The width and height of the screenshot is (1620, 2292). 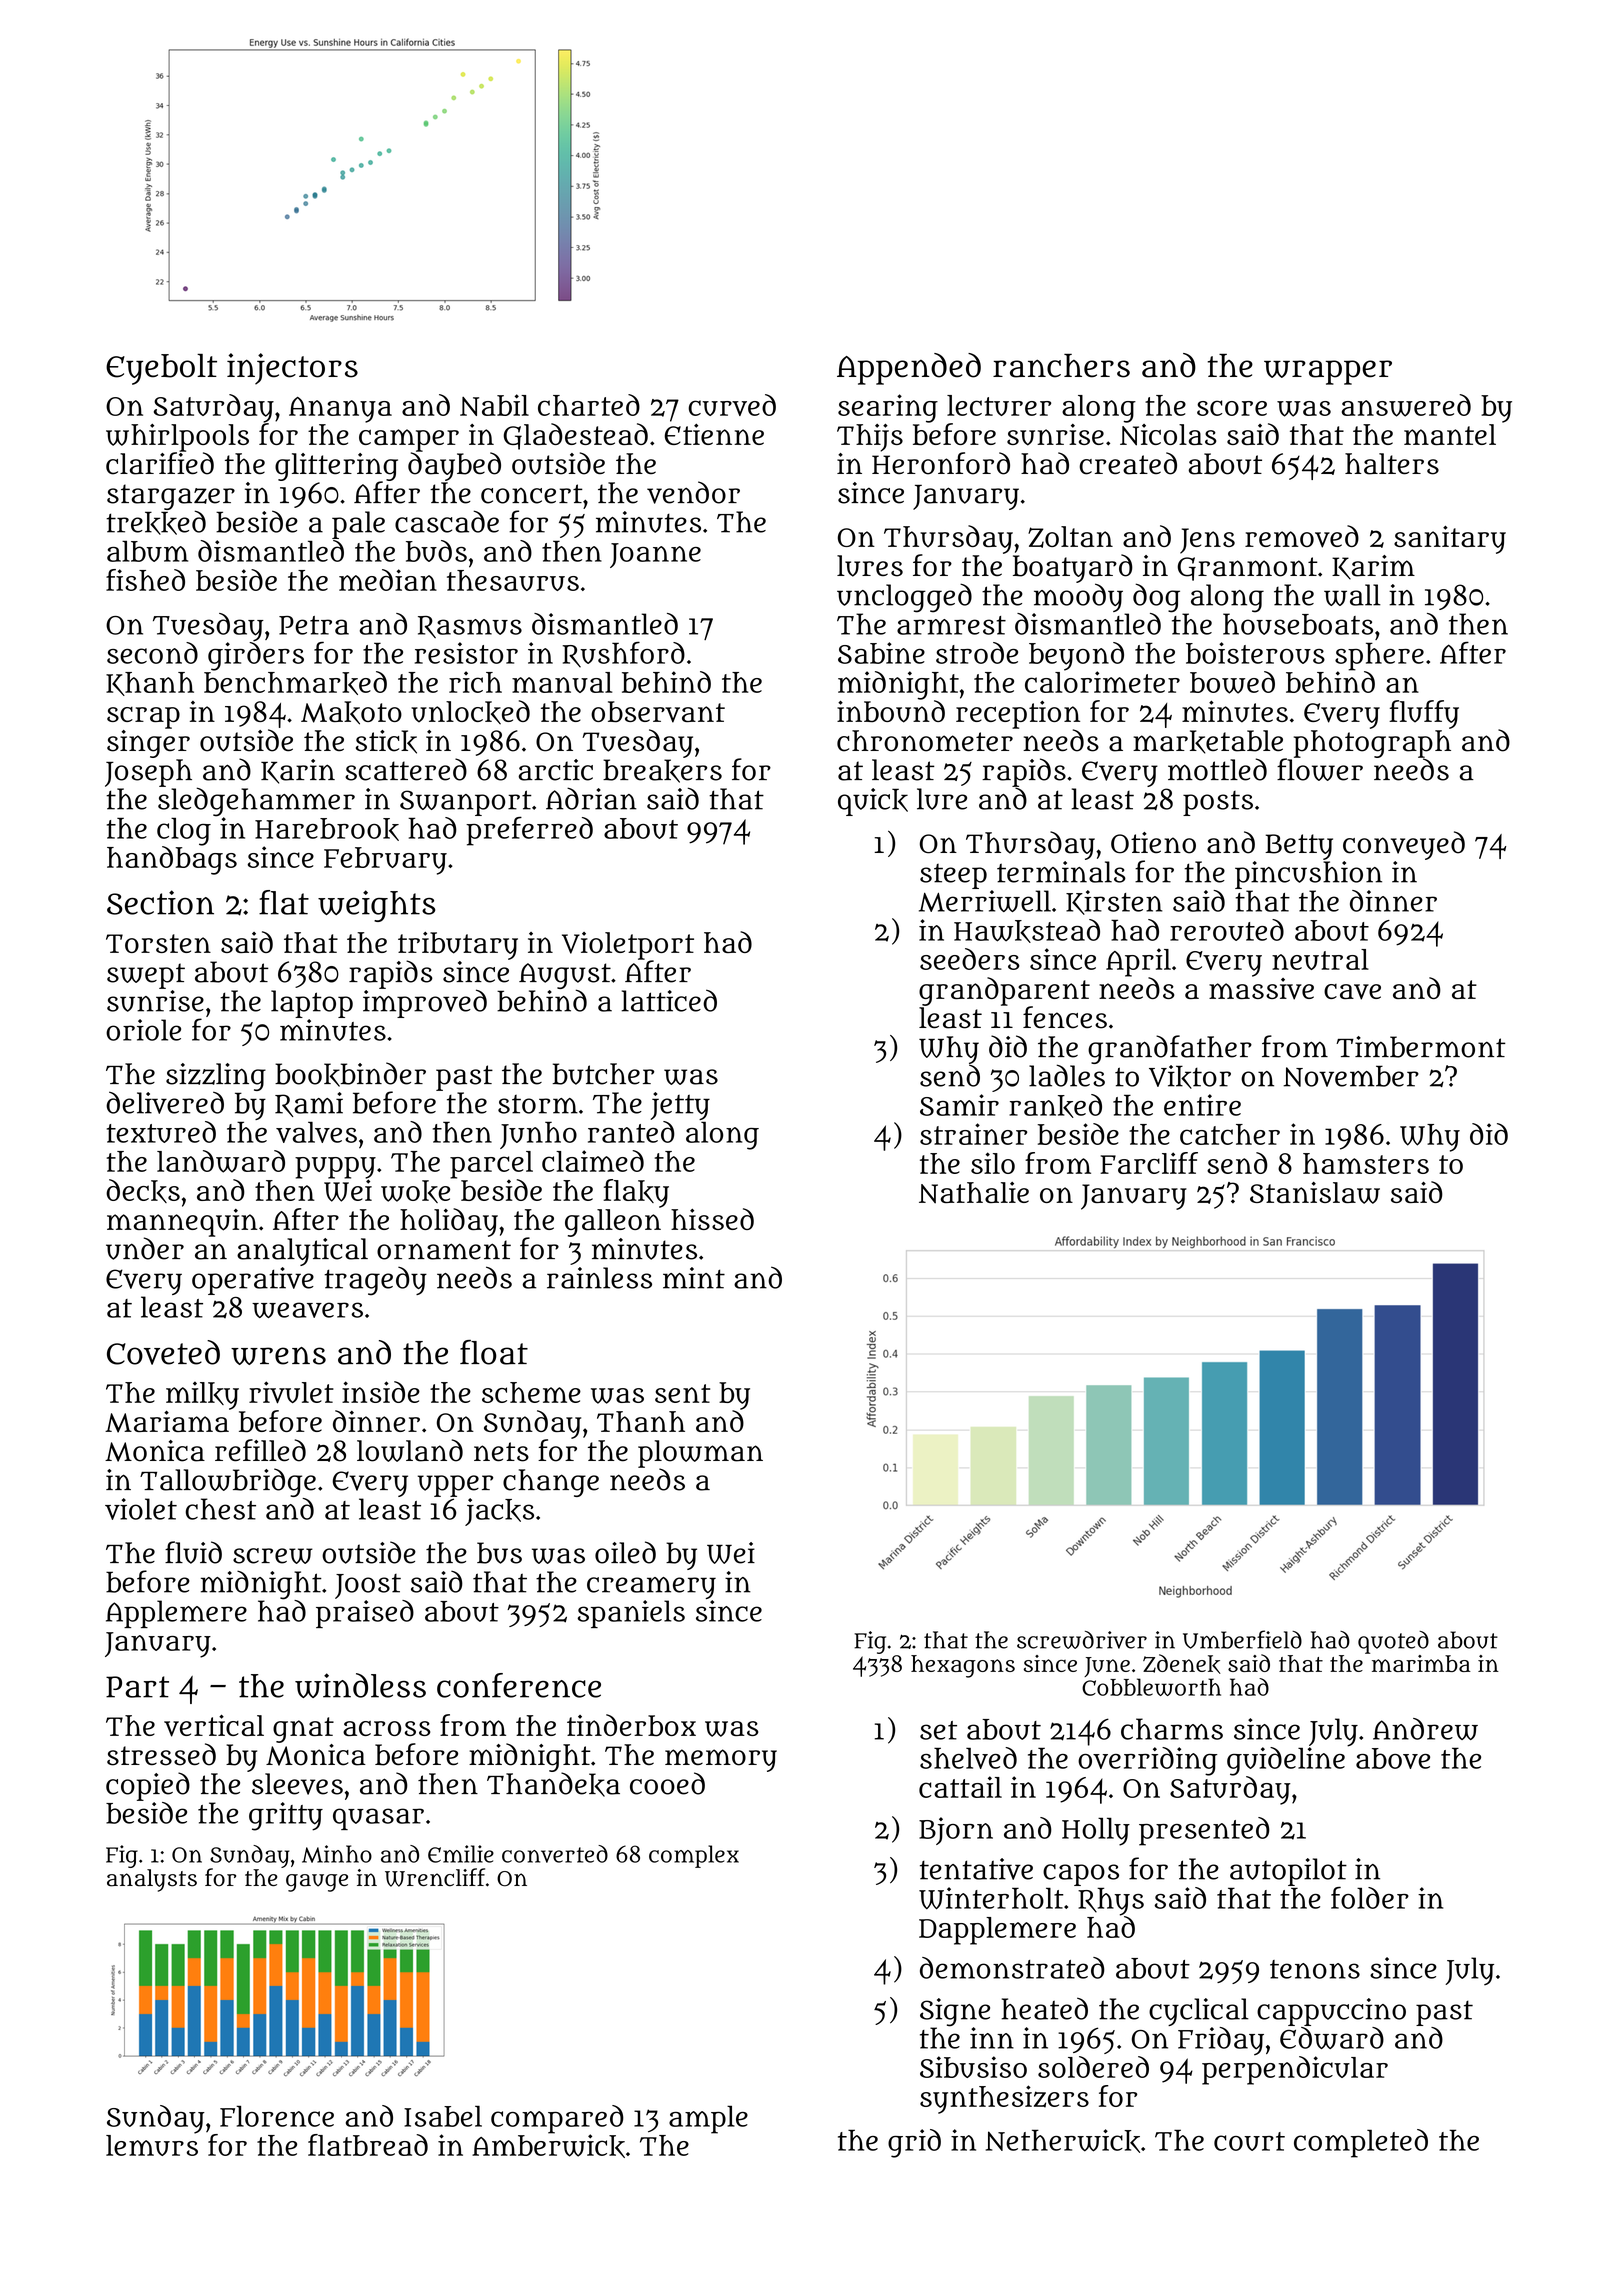 I want to click on catcher, so click(x=1230, y=1134).
